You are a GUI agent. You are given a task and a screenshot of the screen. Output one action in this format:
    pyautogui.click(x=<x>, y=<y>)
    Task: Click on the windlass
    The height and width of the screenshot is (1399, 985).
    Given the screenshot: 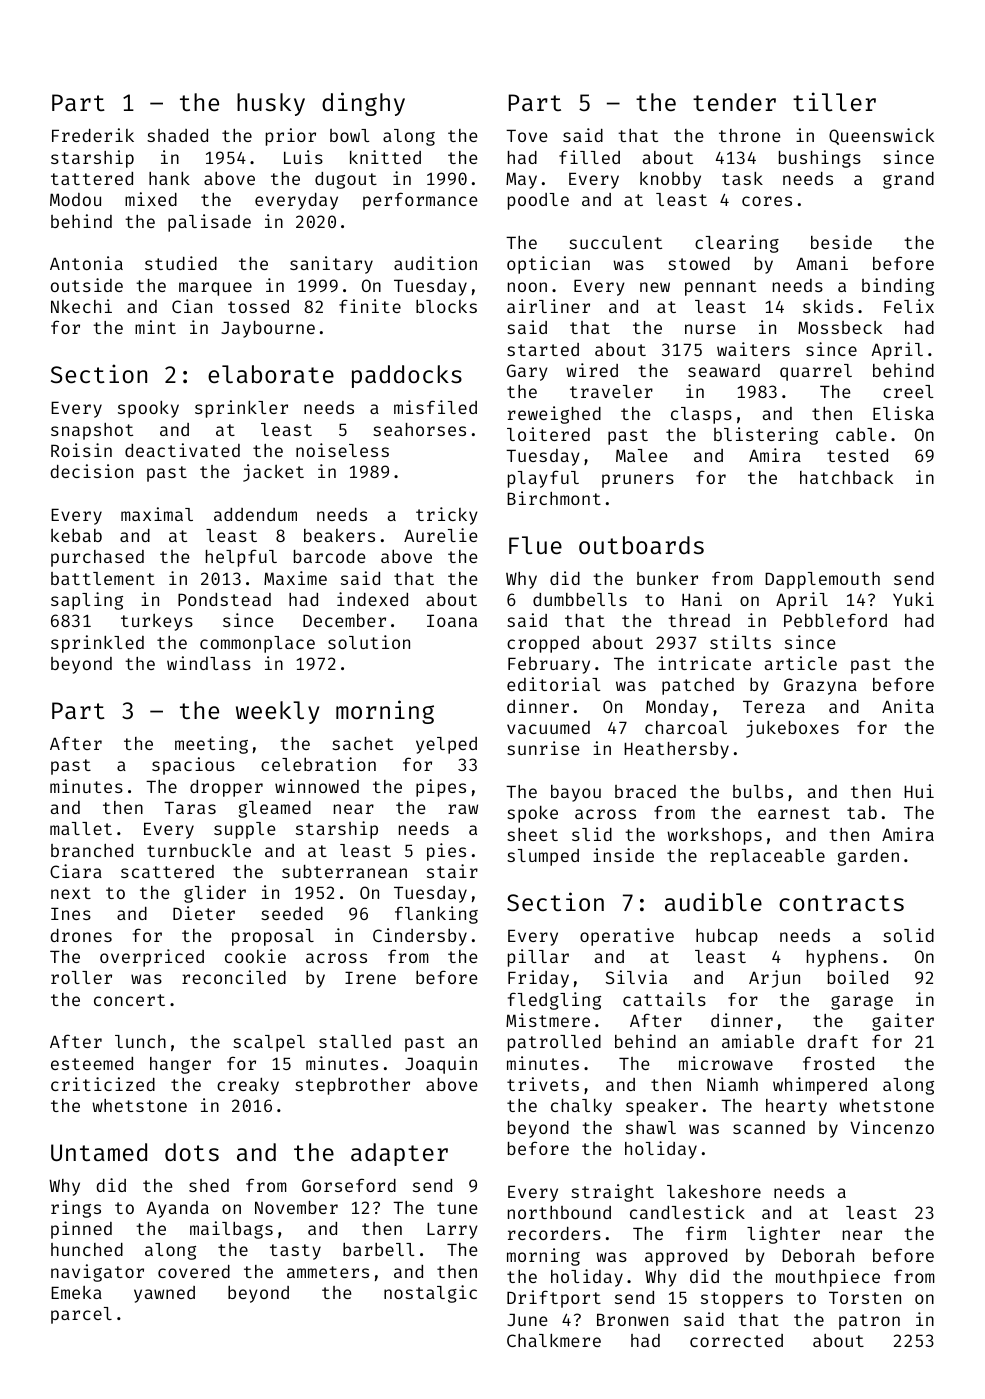 What is the action you would take?
    pyautogui.click(x=209, y=663)
